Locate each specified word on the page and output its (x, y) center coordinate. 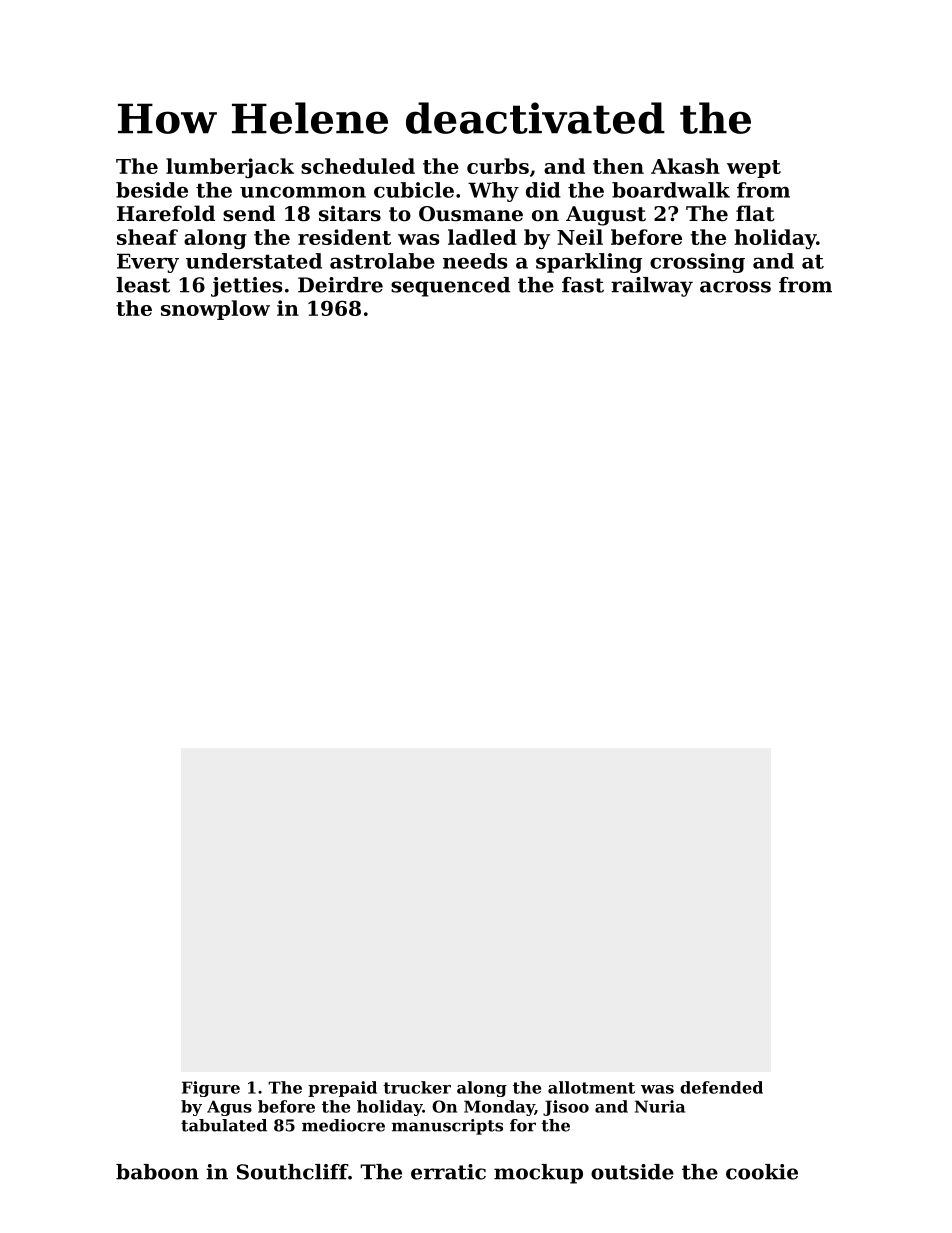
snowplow (215, 310)
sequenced (450, 287)
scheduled (358, 166)
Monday (499, 1108)
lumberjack (230, 168)
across (735, 287)
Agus (229, 1108)
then (618, 166)
